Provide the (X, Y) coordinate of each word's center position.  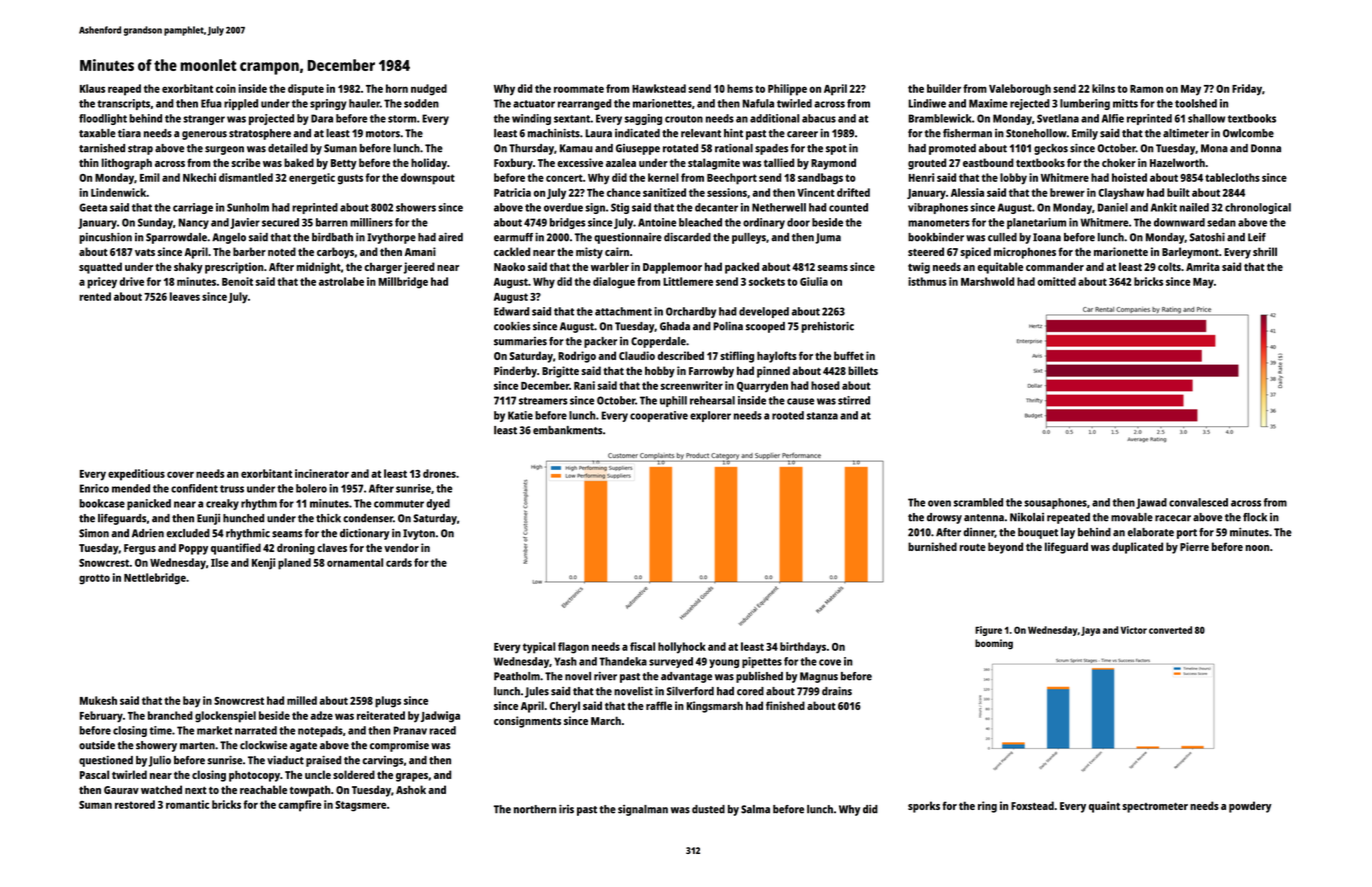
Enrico (94, 488)
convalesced (1198, 502)
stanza (822, 416)
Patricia (512, 192)
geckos (1051, 149)
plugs (388, 702)
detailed (288, 148)
